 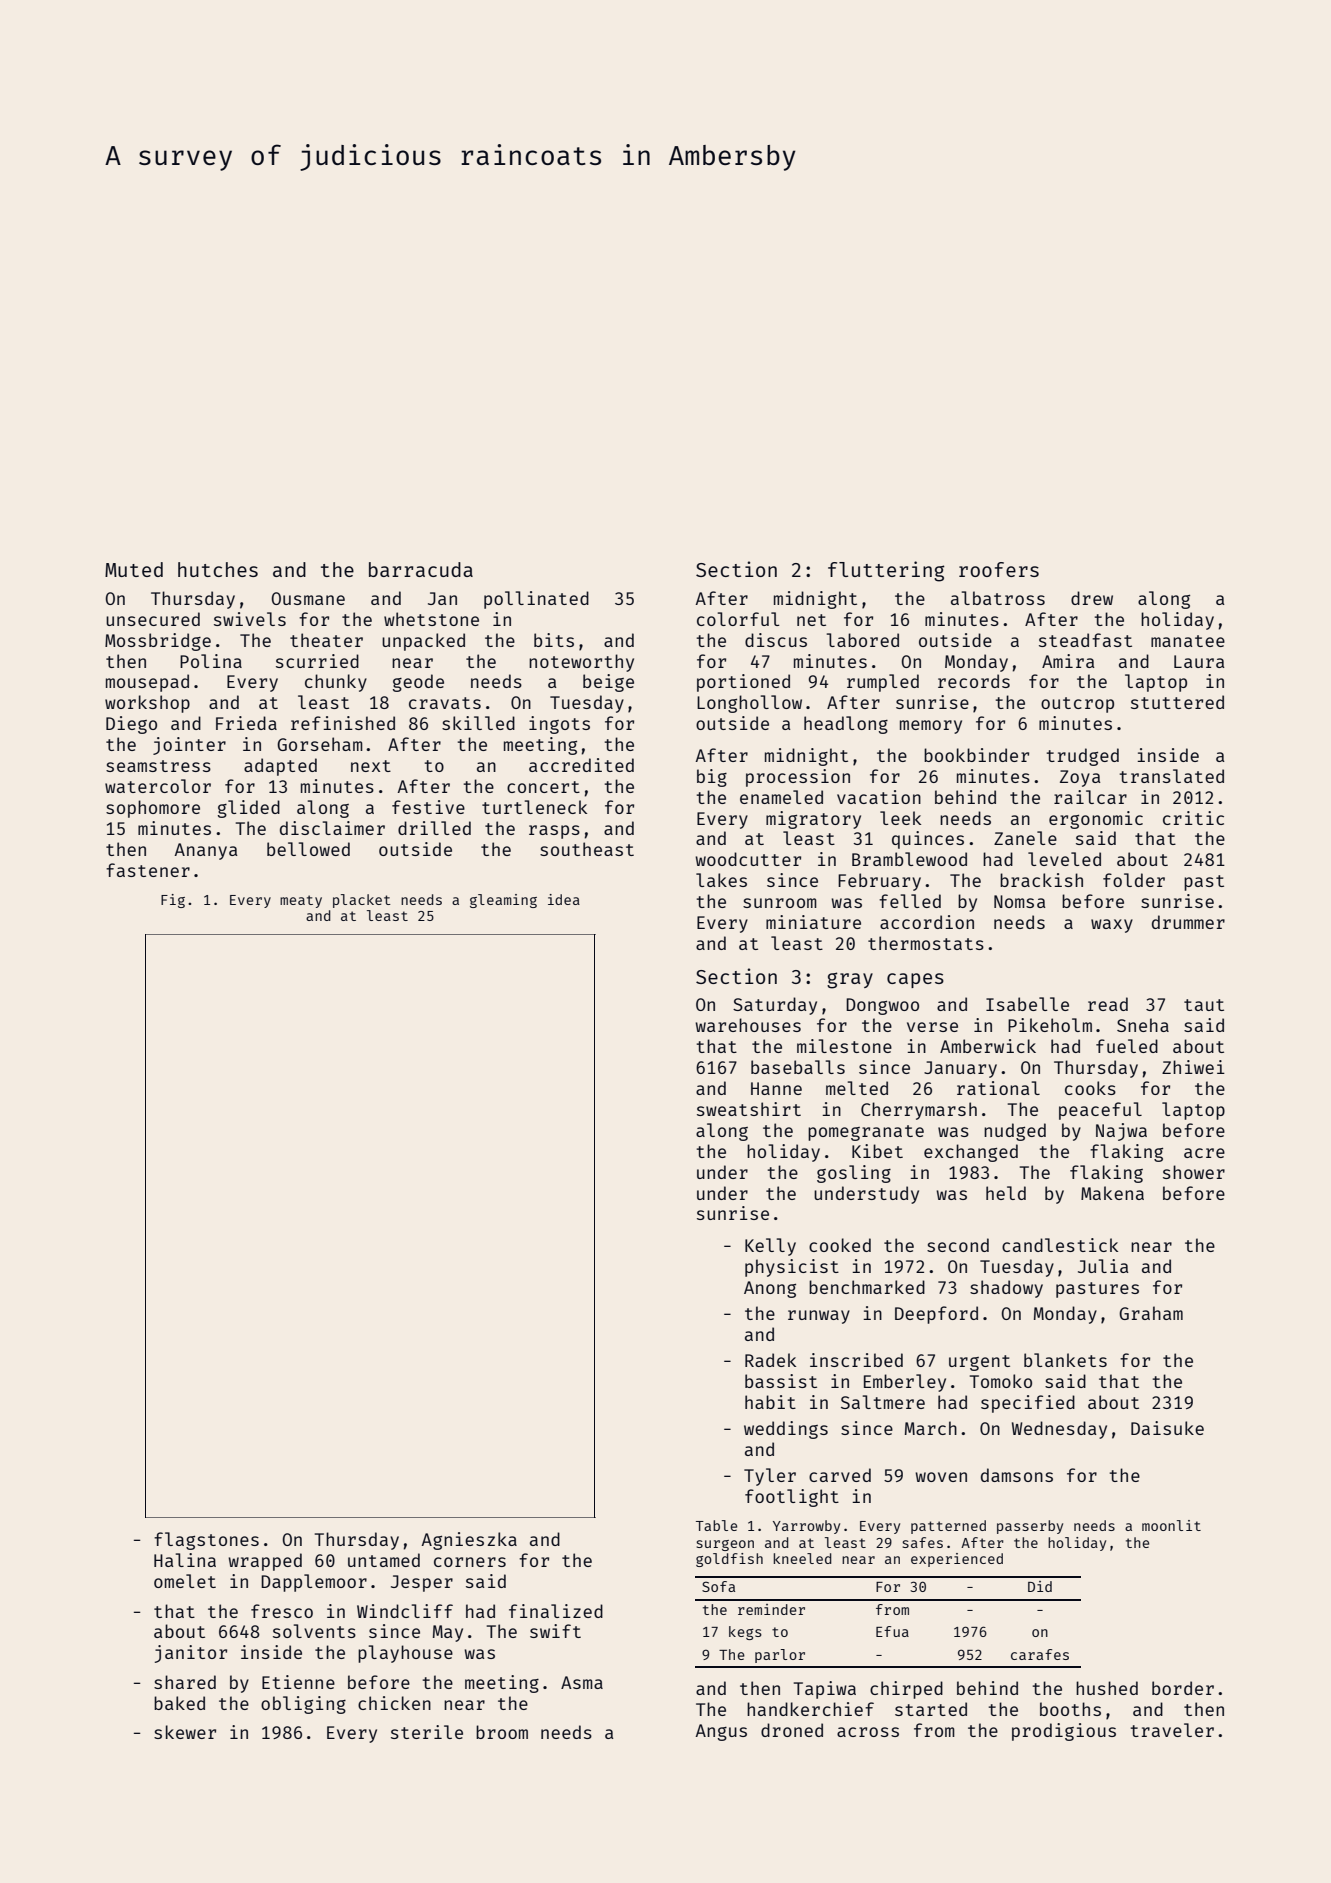 What do you see at coordinates (218, 569) in the image?
I see `hutches` at bounding box center [218, 569].
